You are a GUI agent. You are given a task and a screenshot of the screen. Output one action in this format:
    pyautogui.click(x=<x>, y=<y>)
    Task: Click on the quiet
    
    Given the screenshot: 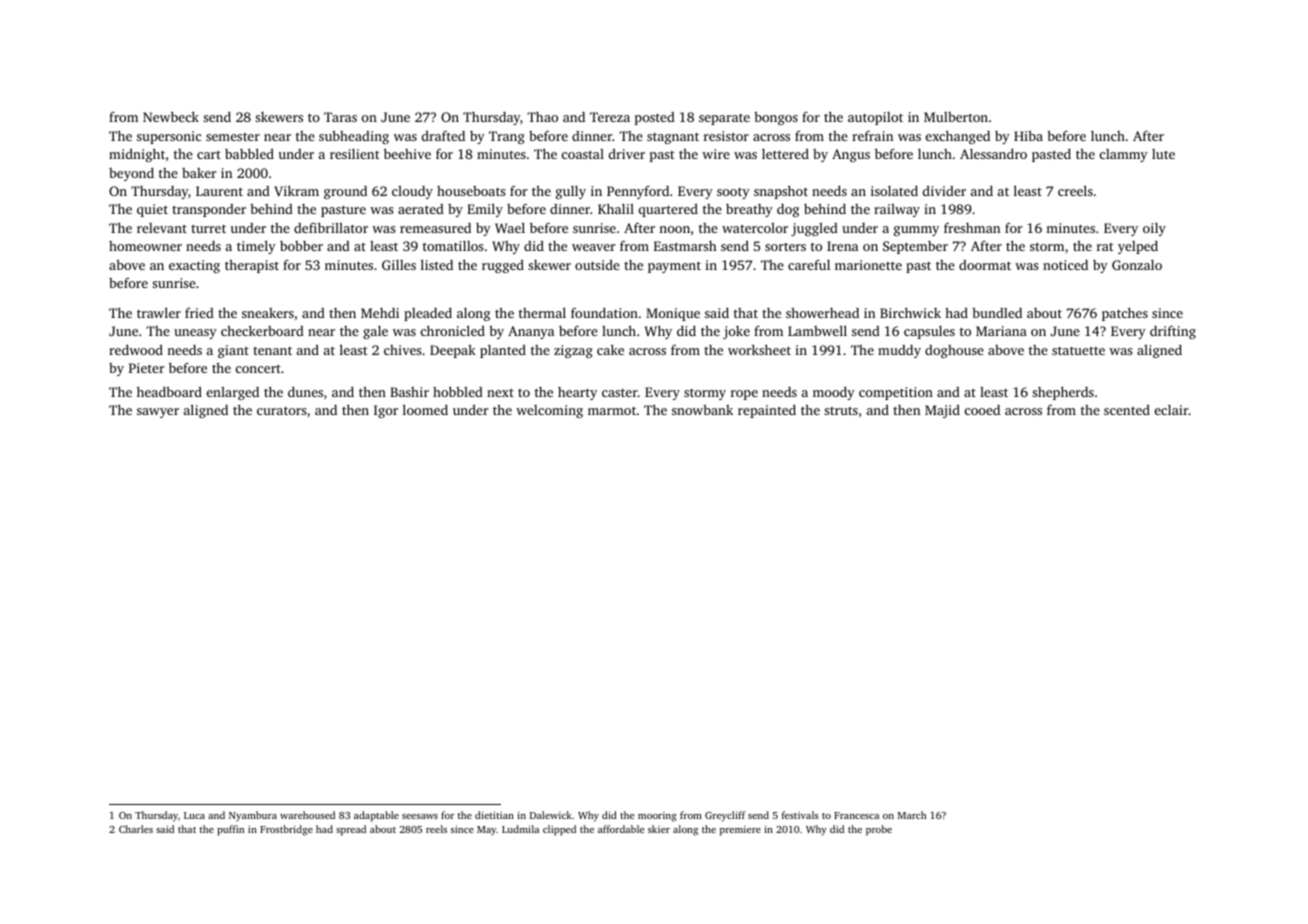 What is the action you would take?
    pyautogui.click(x=152, y=210)
